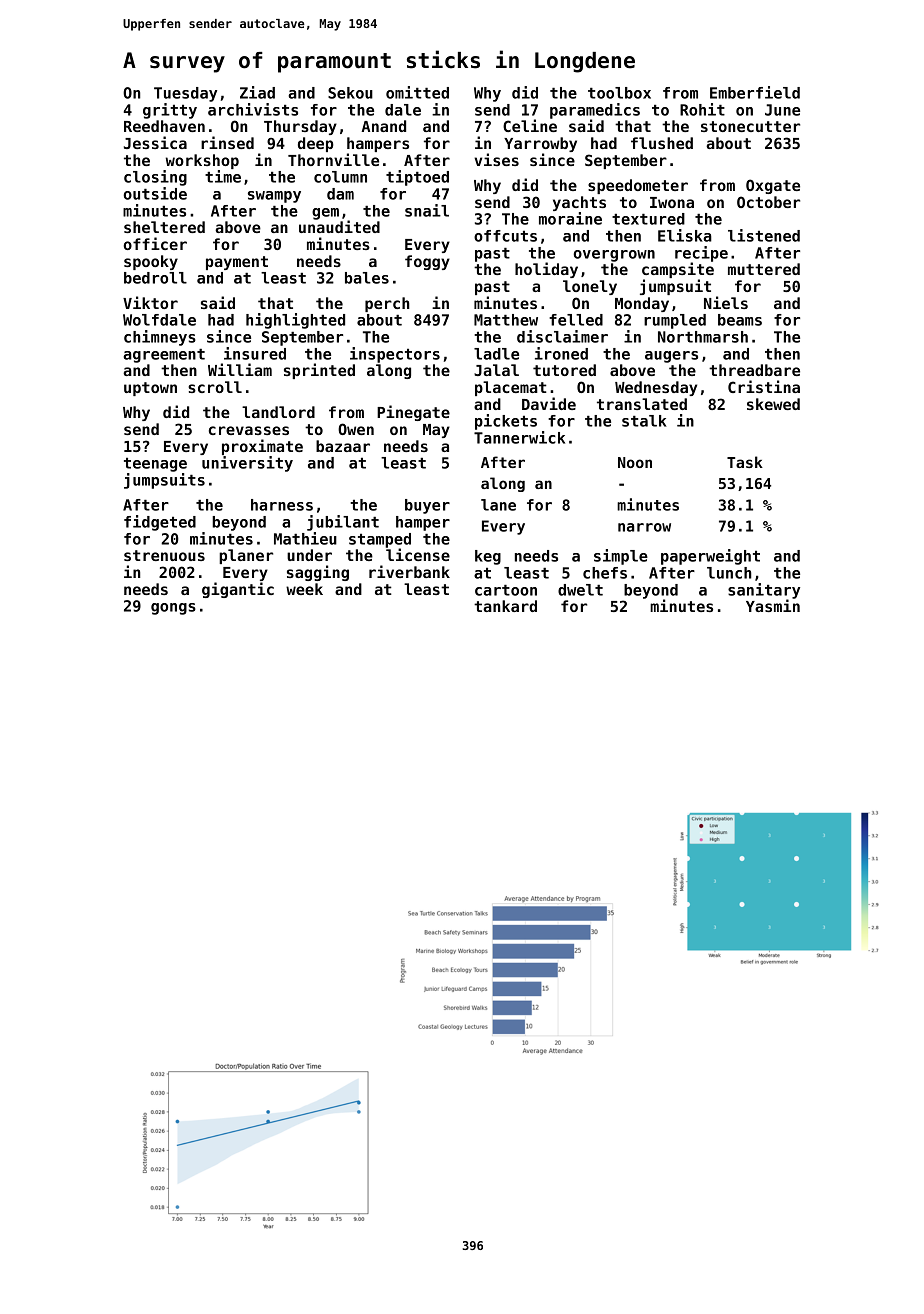 Image resolution: width=924 pixels, height=1314 pixels. What do you see at coordinates (619, 93) in the document?
I see `toolbox` at bounding box center [619, 93].
